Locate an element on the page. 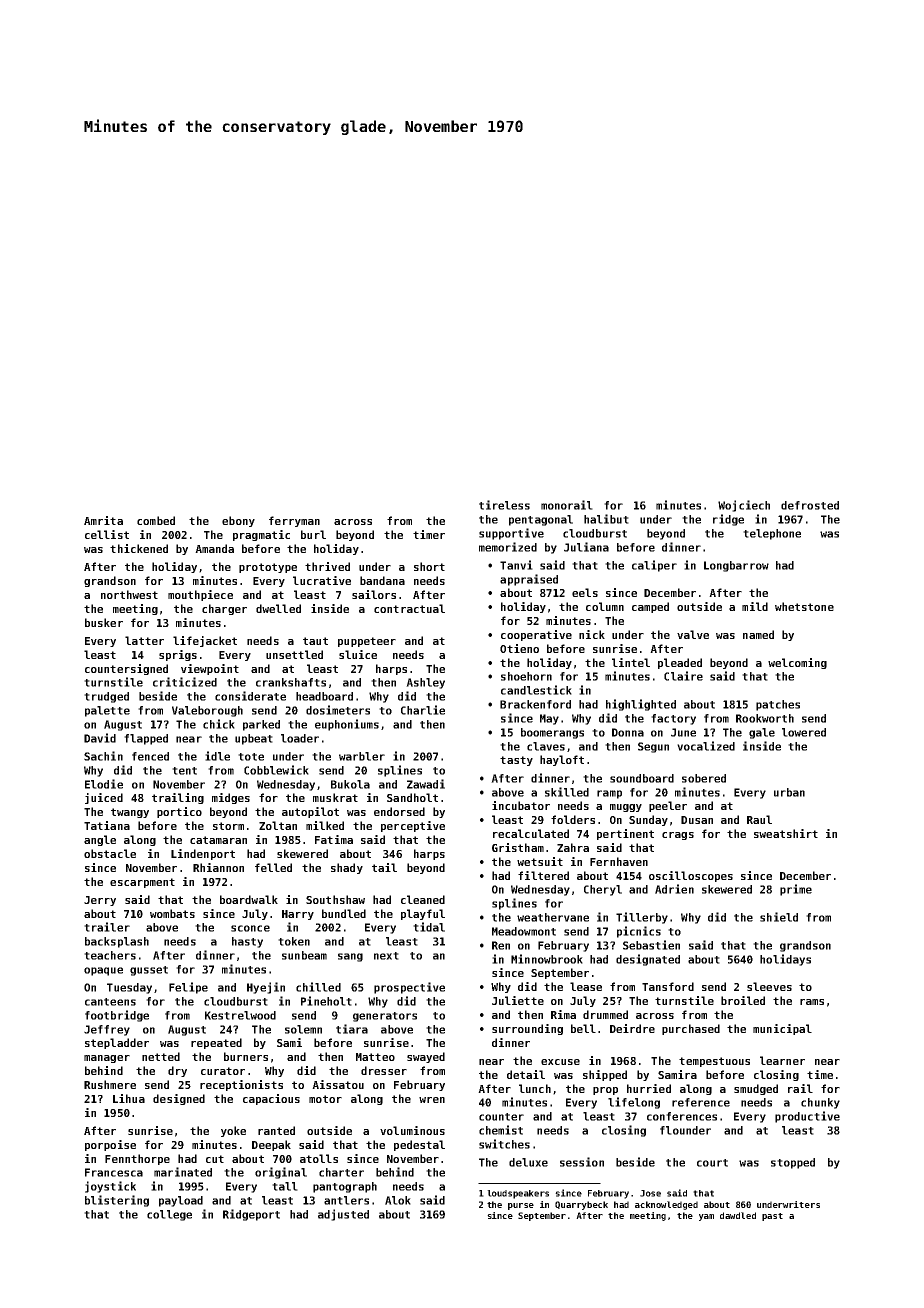  mild is located at coordinates (755, 606).
